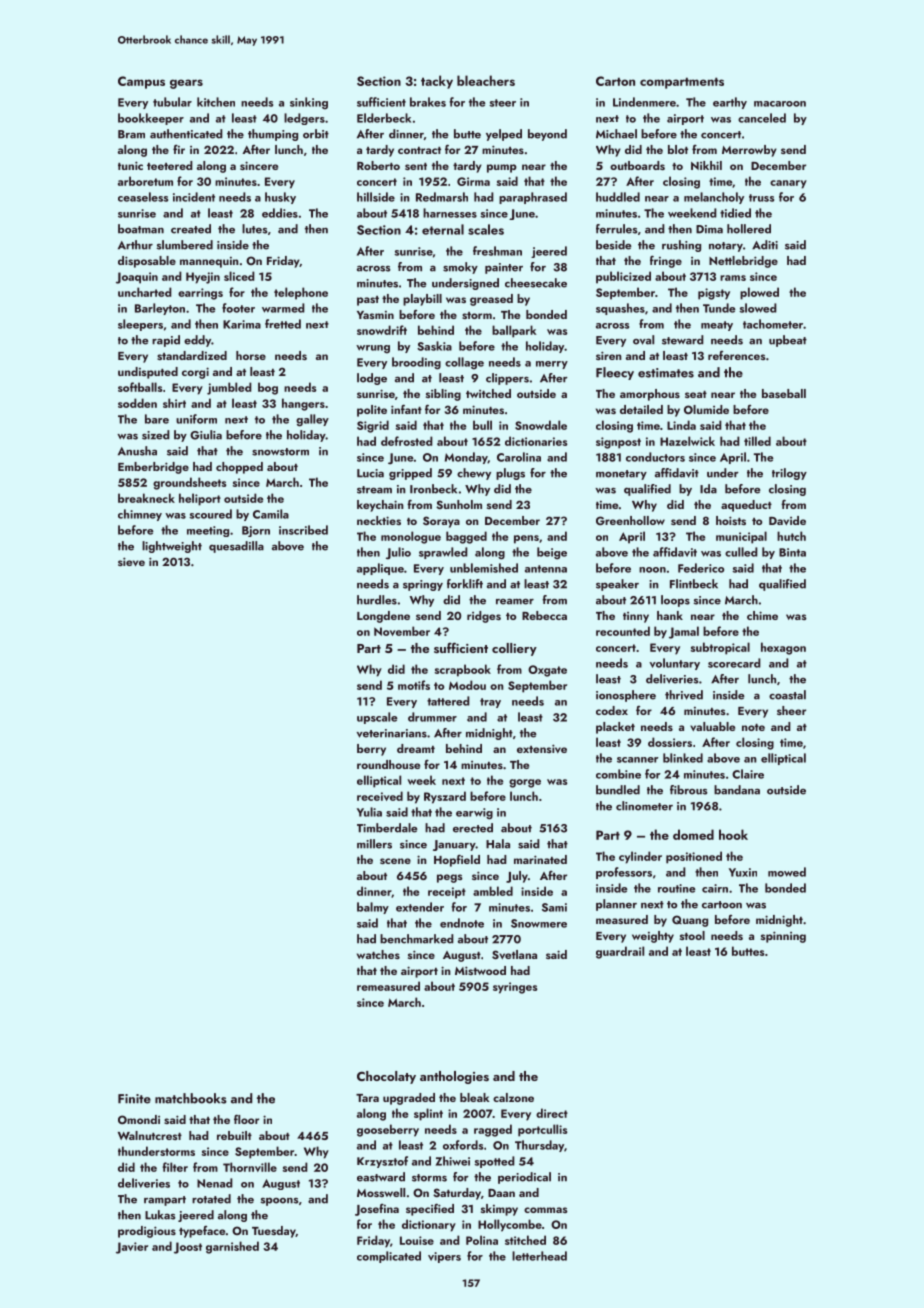 The height and width of the screenshot is (1308, 924). What do you see at coordinates (615, 81) in the screenshot?
I see `Carton` at bounding box center [615, 81].
